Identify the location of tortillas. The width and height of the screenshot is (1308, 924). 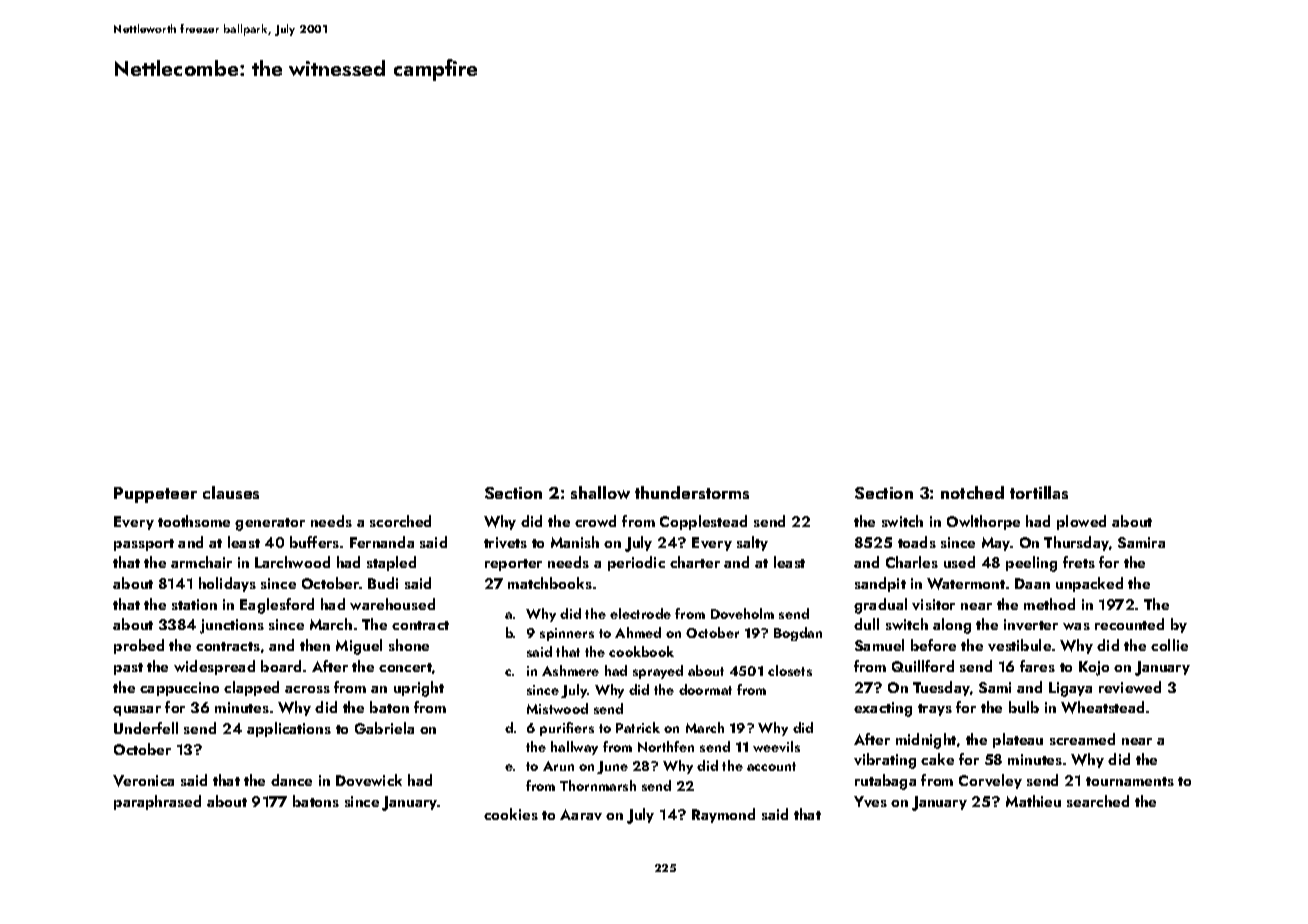
(1039, 492).
